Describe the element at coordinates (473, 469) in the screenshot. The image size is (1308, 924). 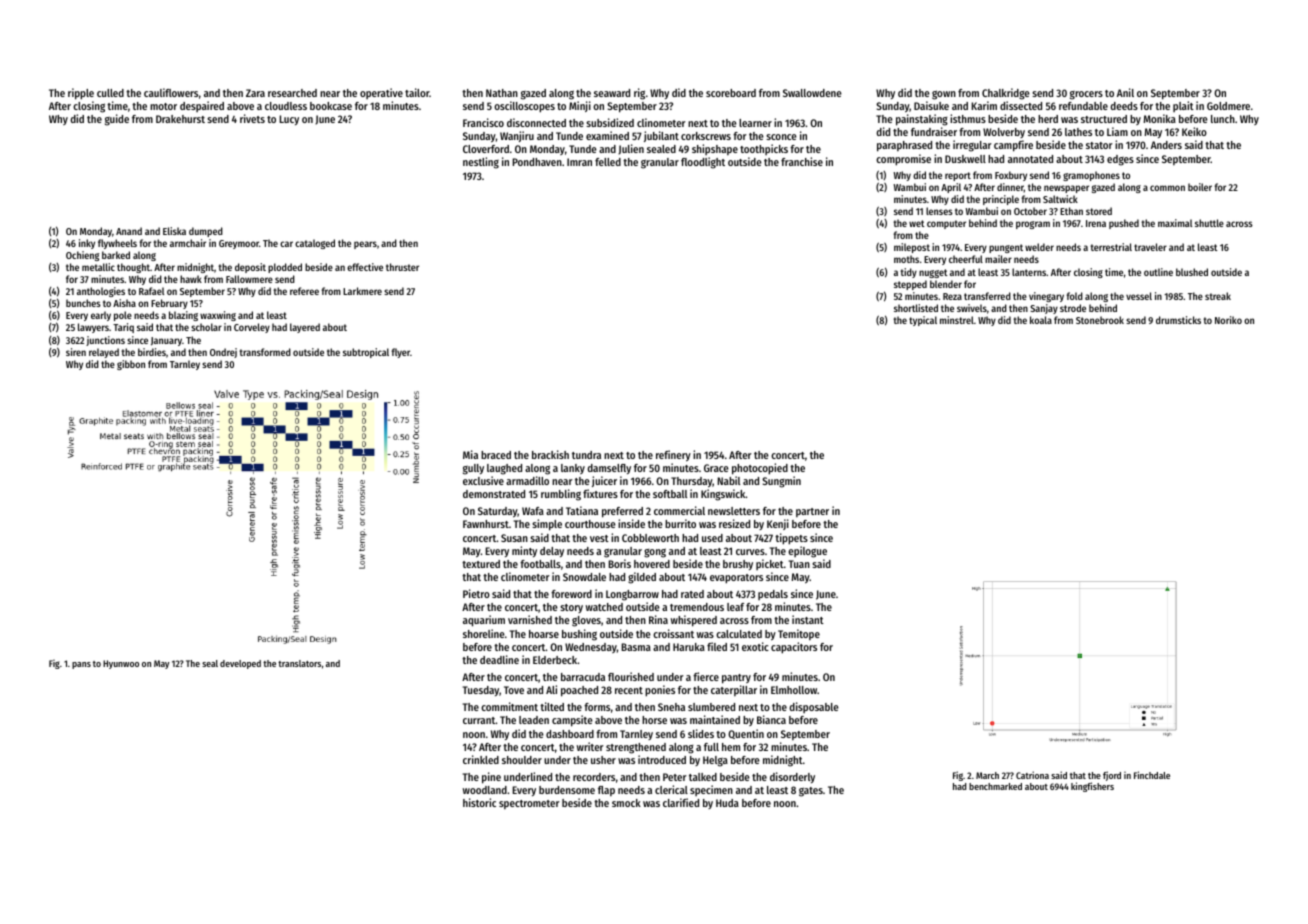
I see `gully` at that location.
